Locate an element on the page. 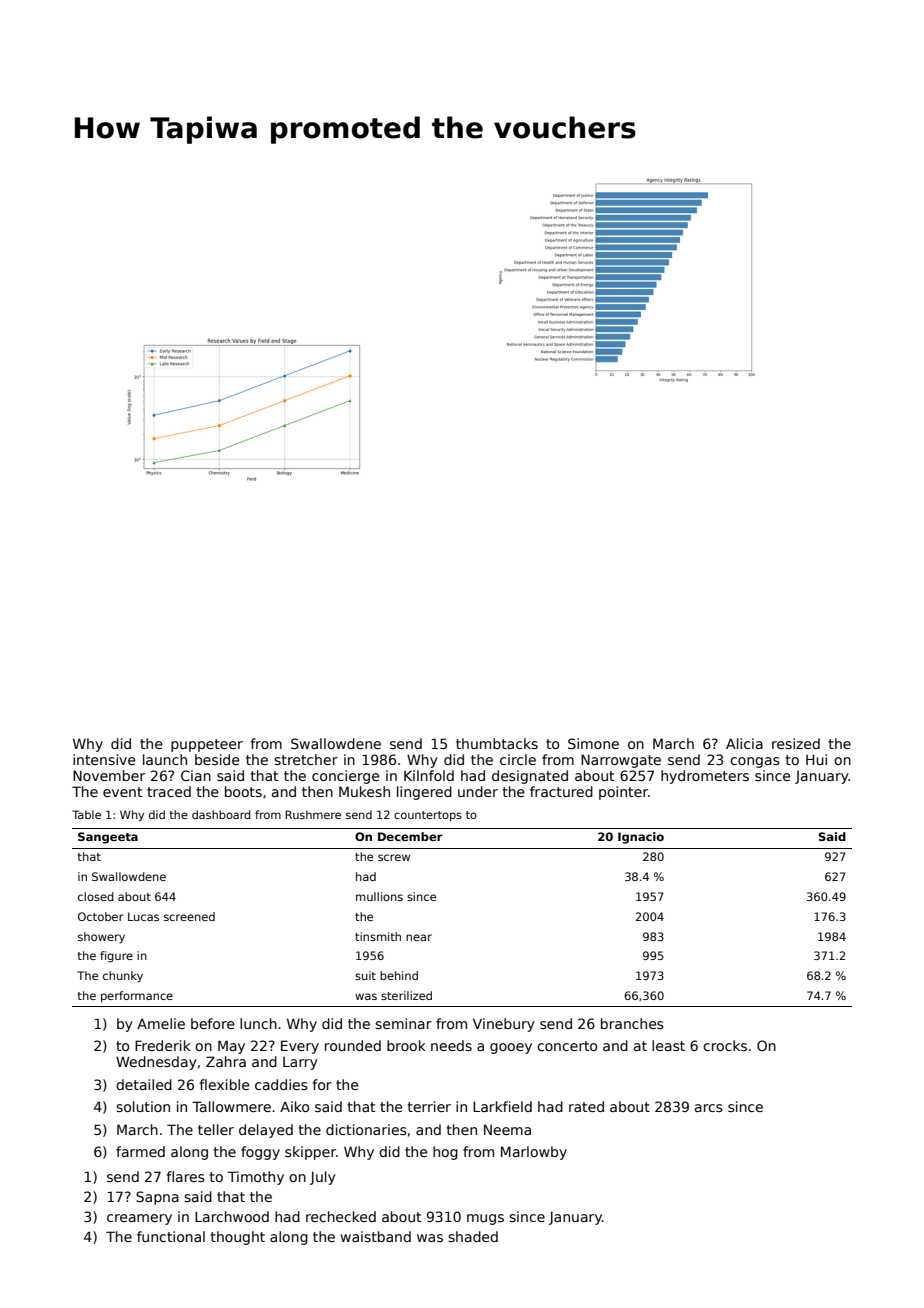 The height and width of the image is (1308, 924). thumbtacks is located at coordinates (497, 743).
